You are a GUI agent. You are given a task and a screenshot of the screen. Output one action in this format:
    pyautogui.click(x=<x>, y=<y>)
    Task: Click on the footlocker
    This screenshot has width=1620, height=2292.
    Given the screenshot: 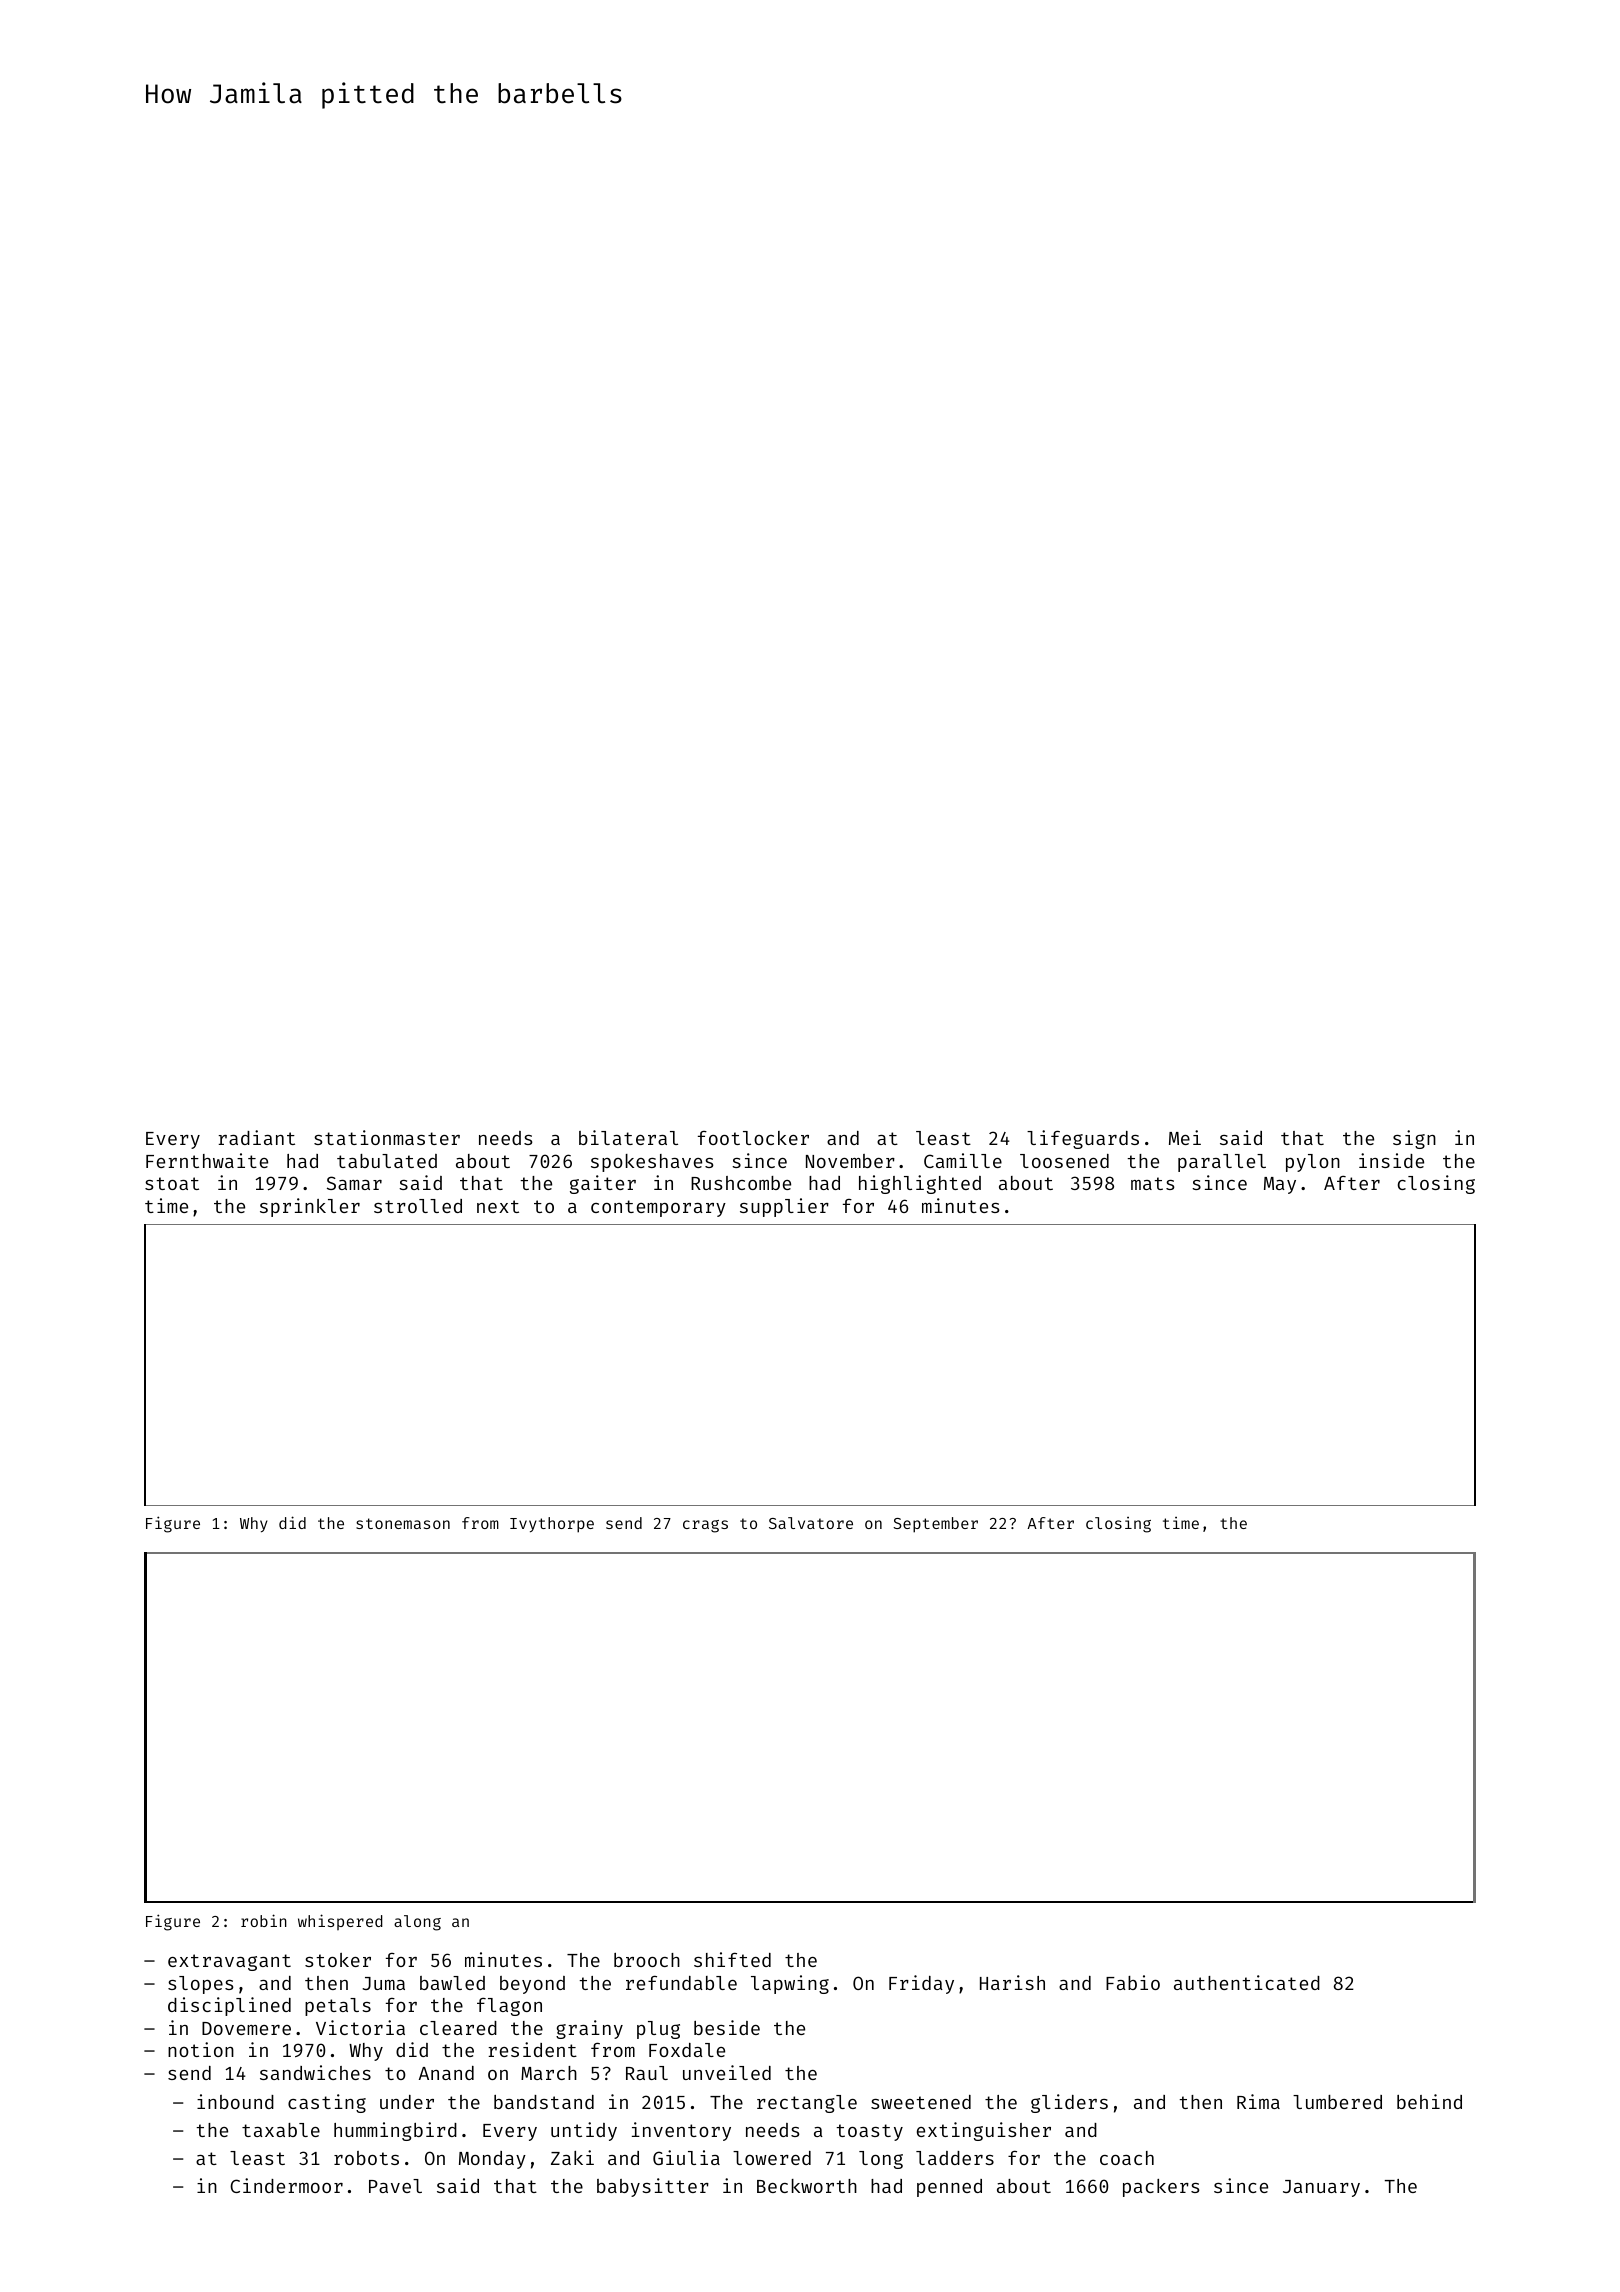 What is the action you would take?
    pyautogui.click(x=753, y=1138)
